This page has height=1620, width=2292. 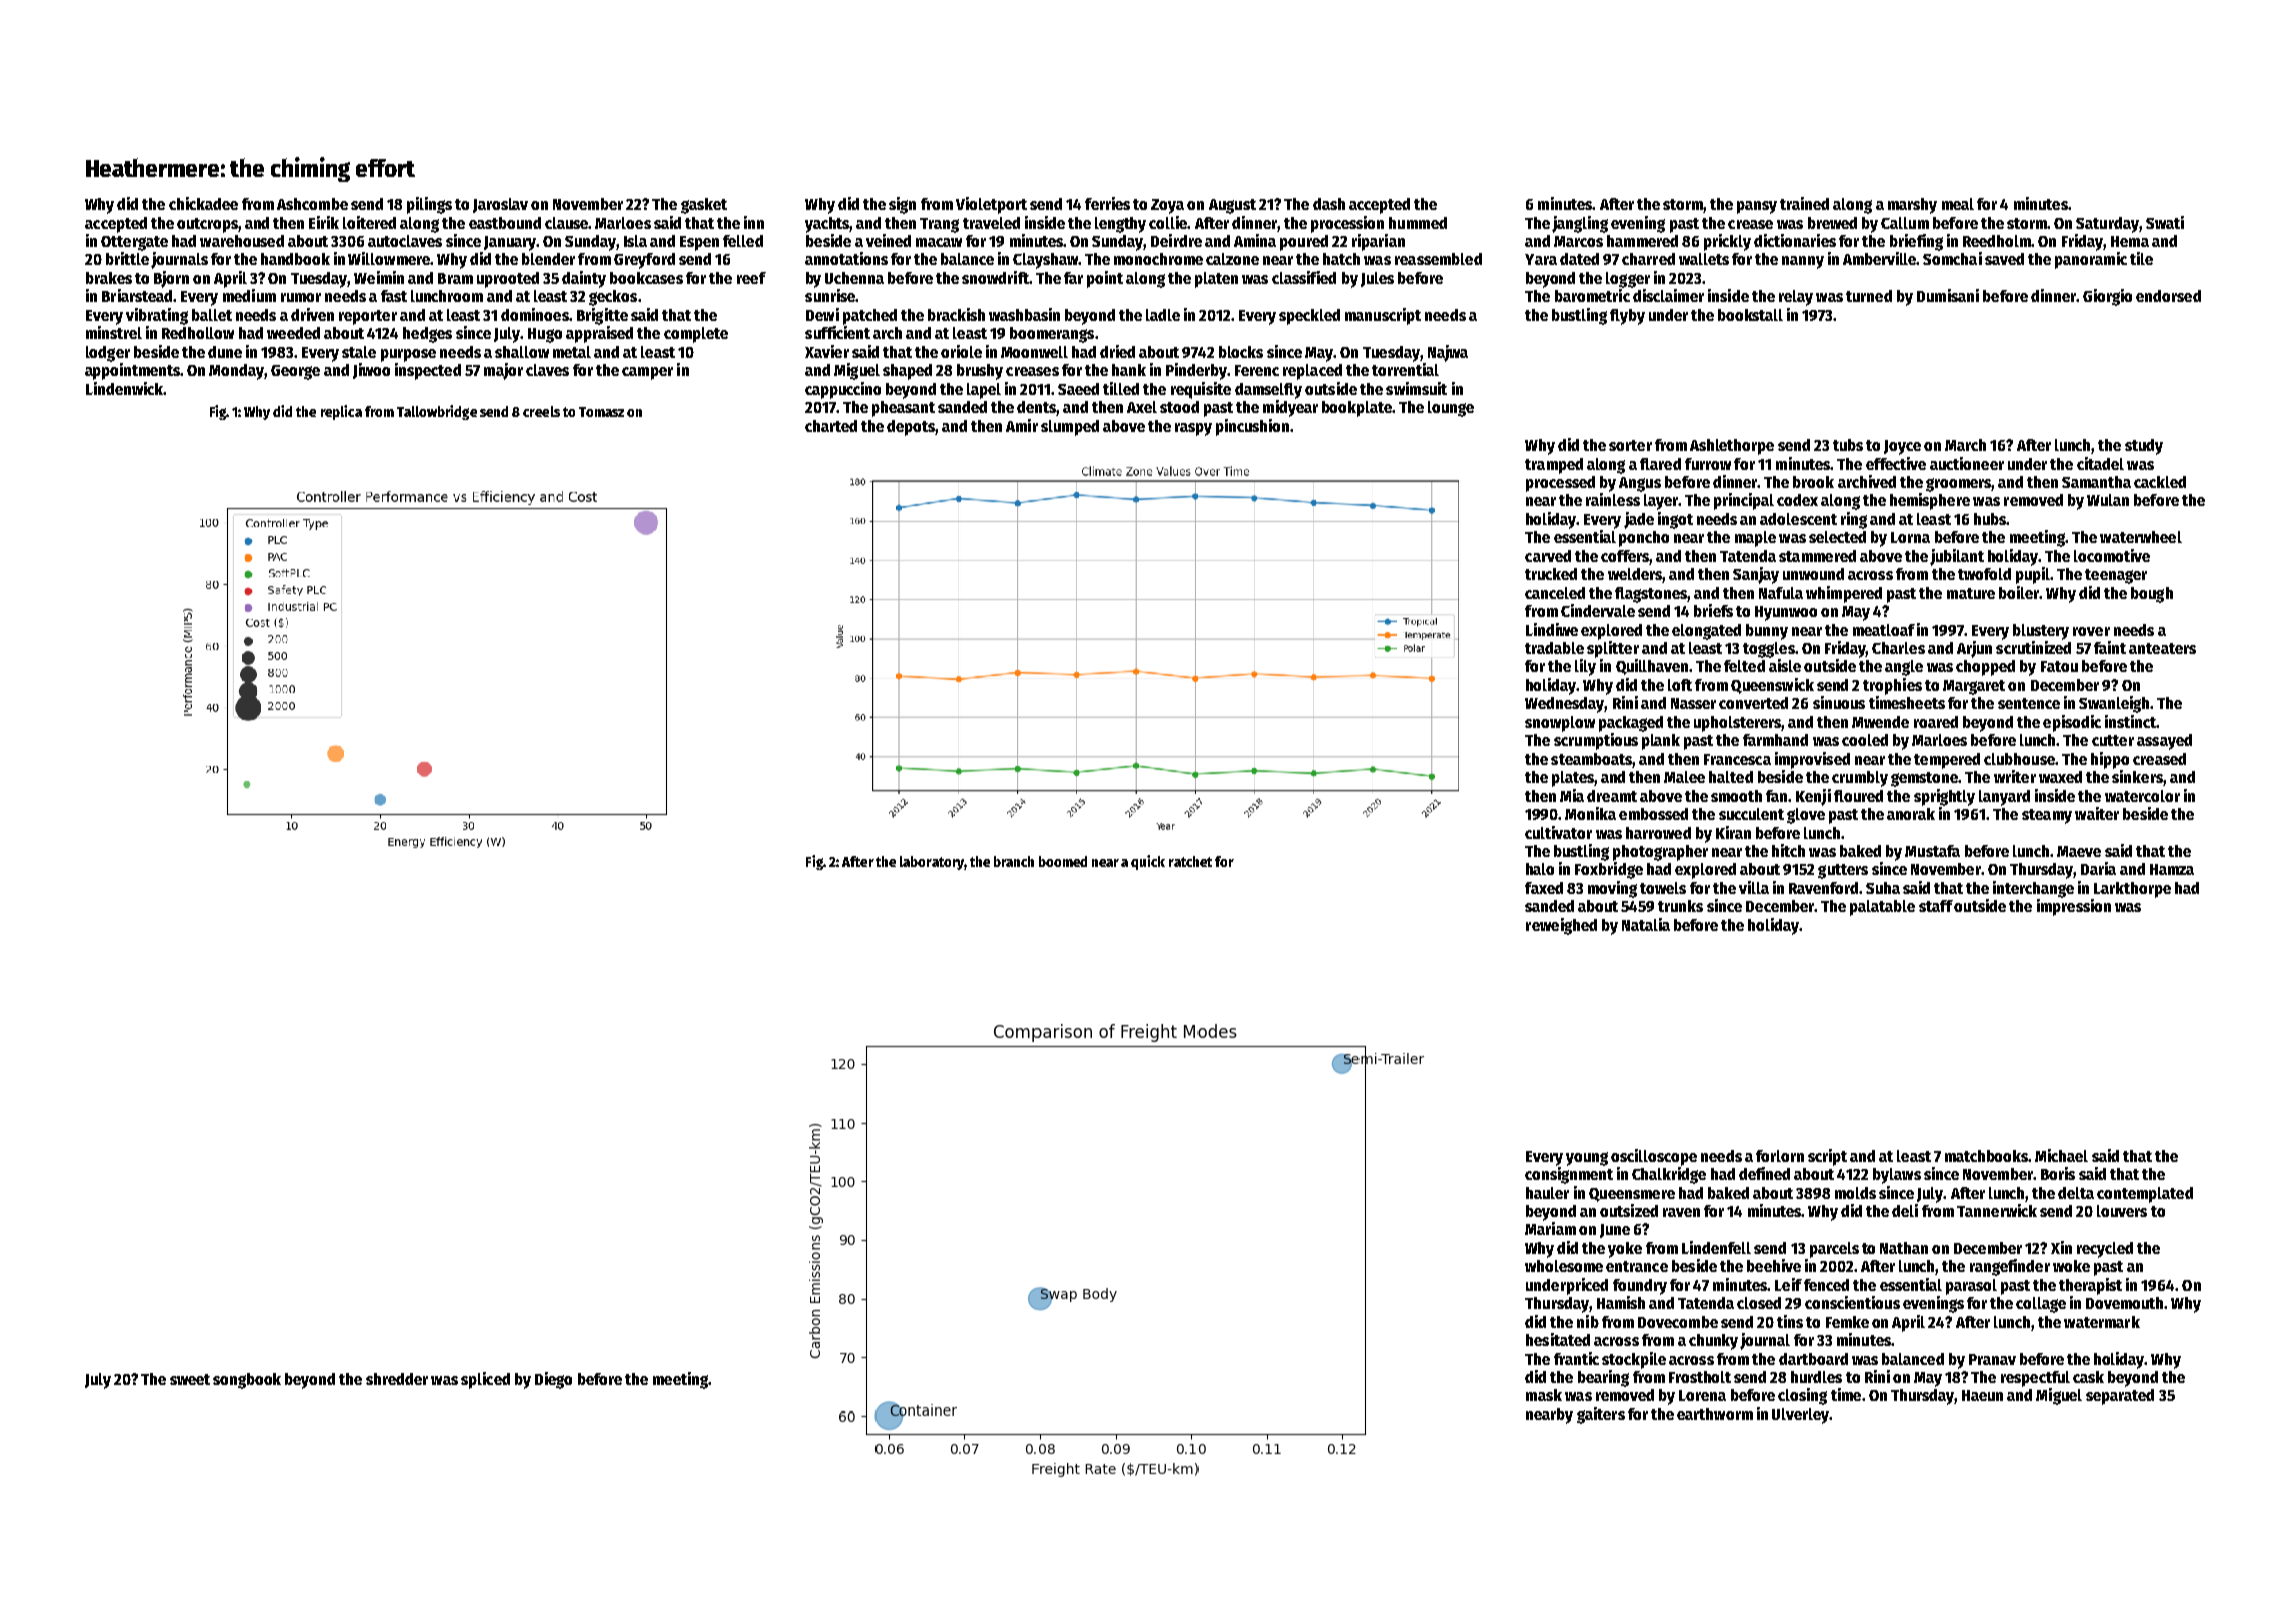 I want to click on laboratory, so click(x=932, y=863).
